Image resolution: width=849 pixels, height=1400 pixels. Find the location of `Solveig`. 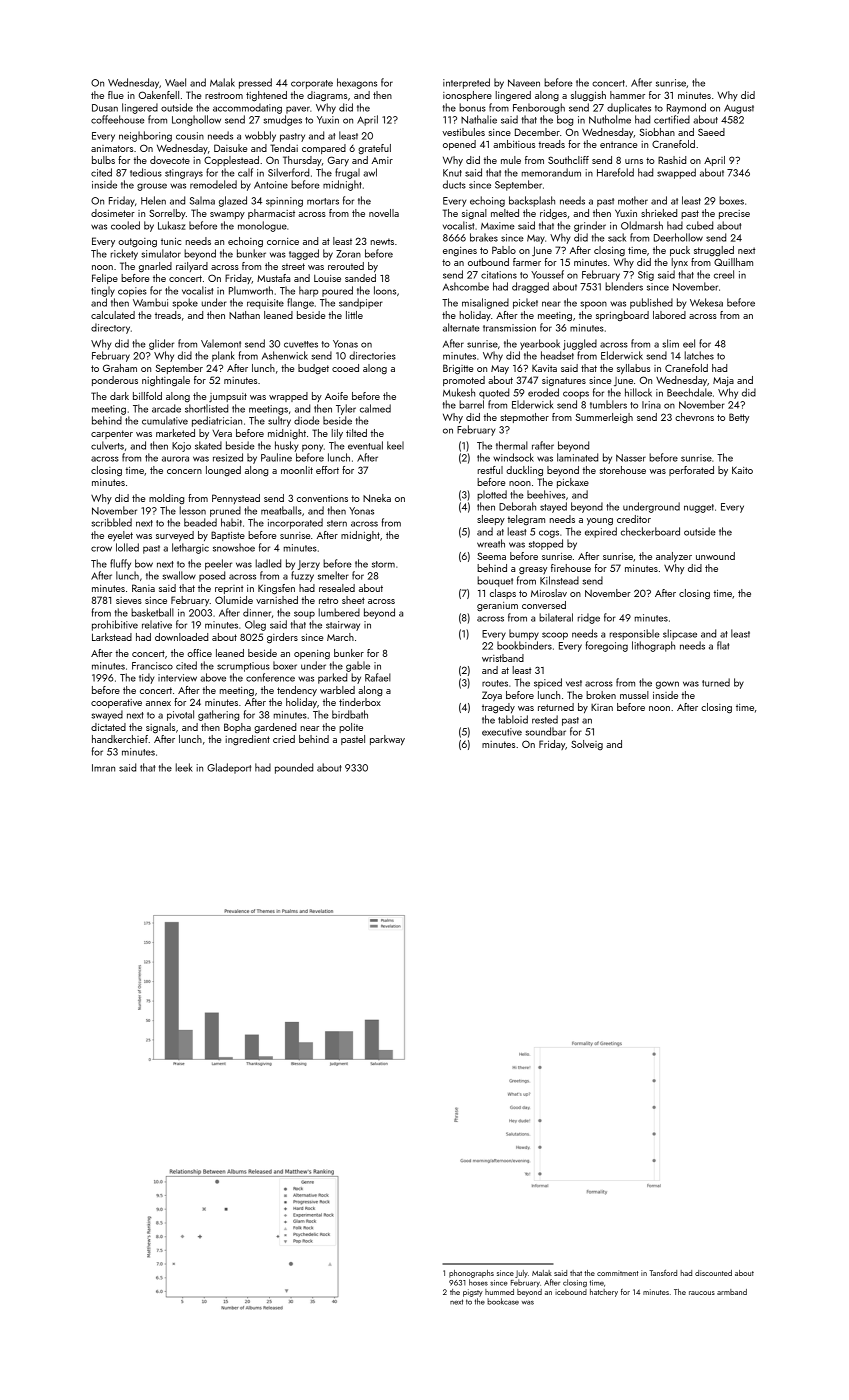

Solveig is located at coordinates (587, 745).
